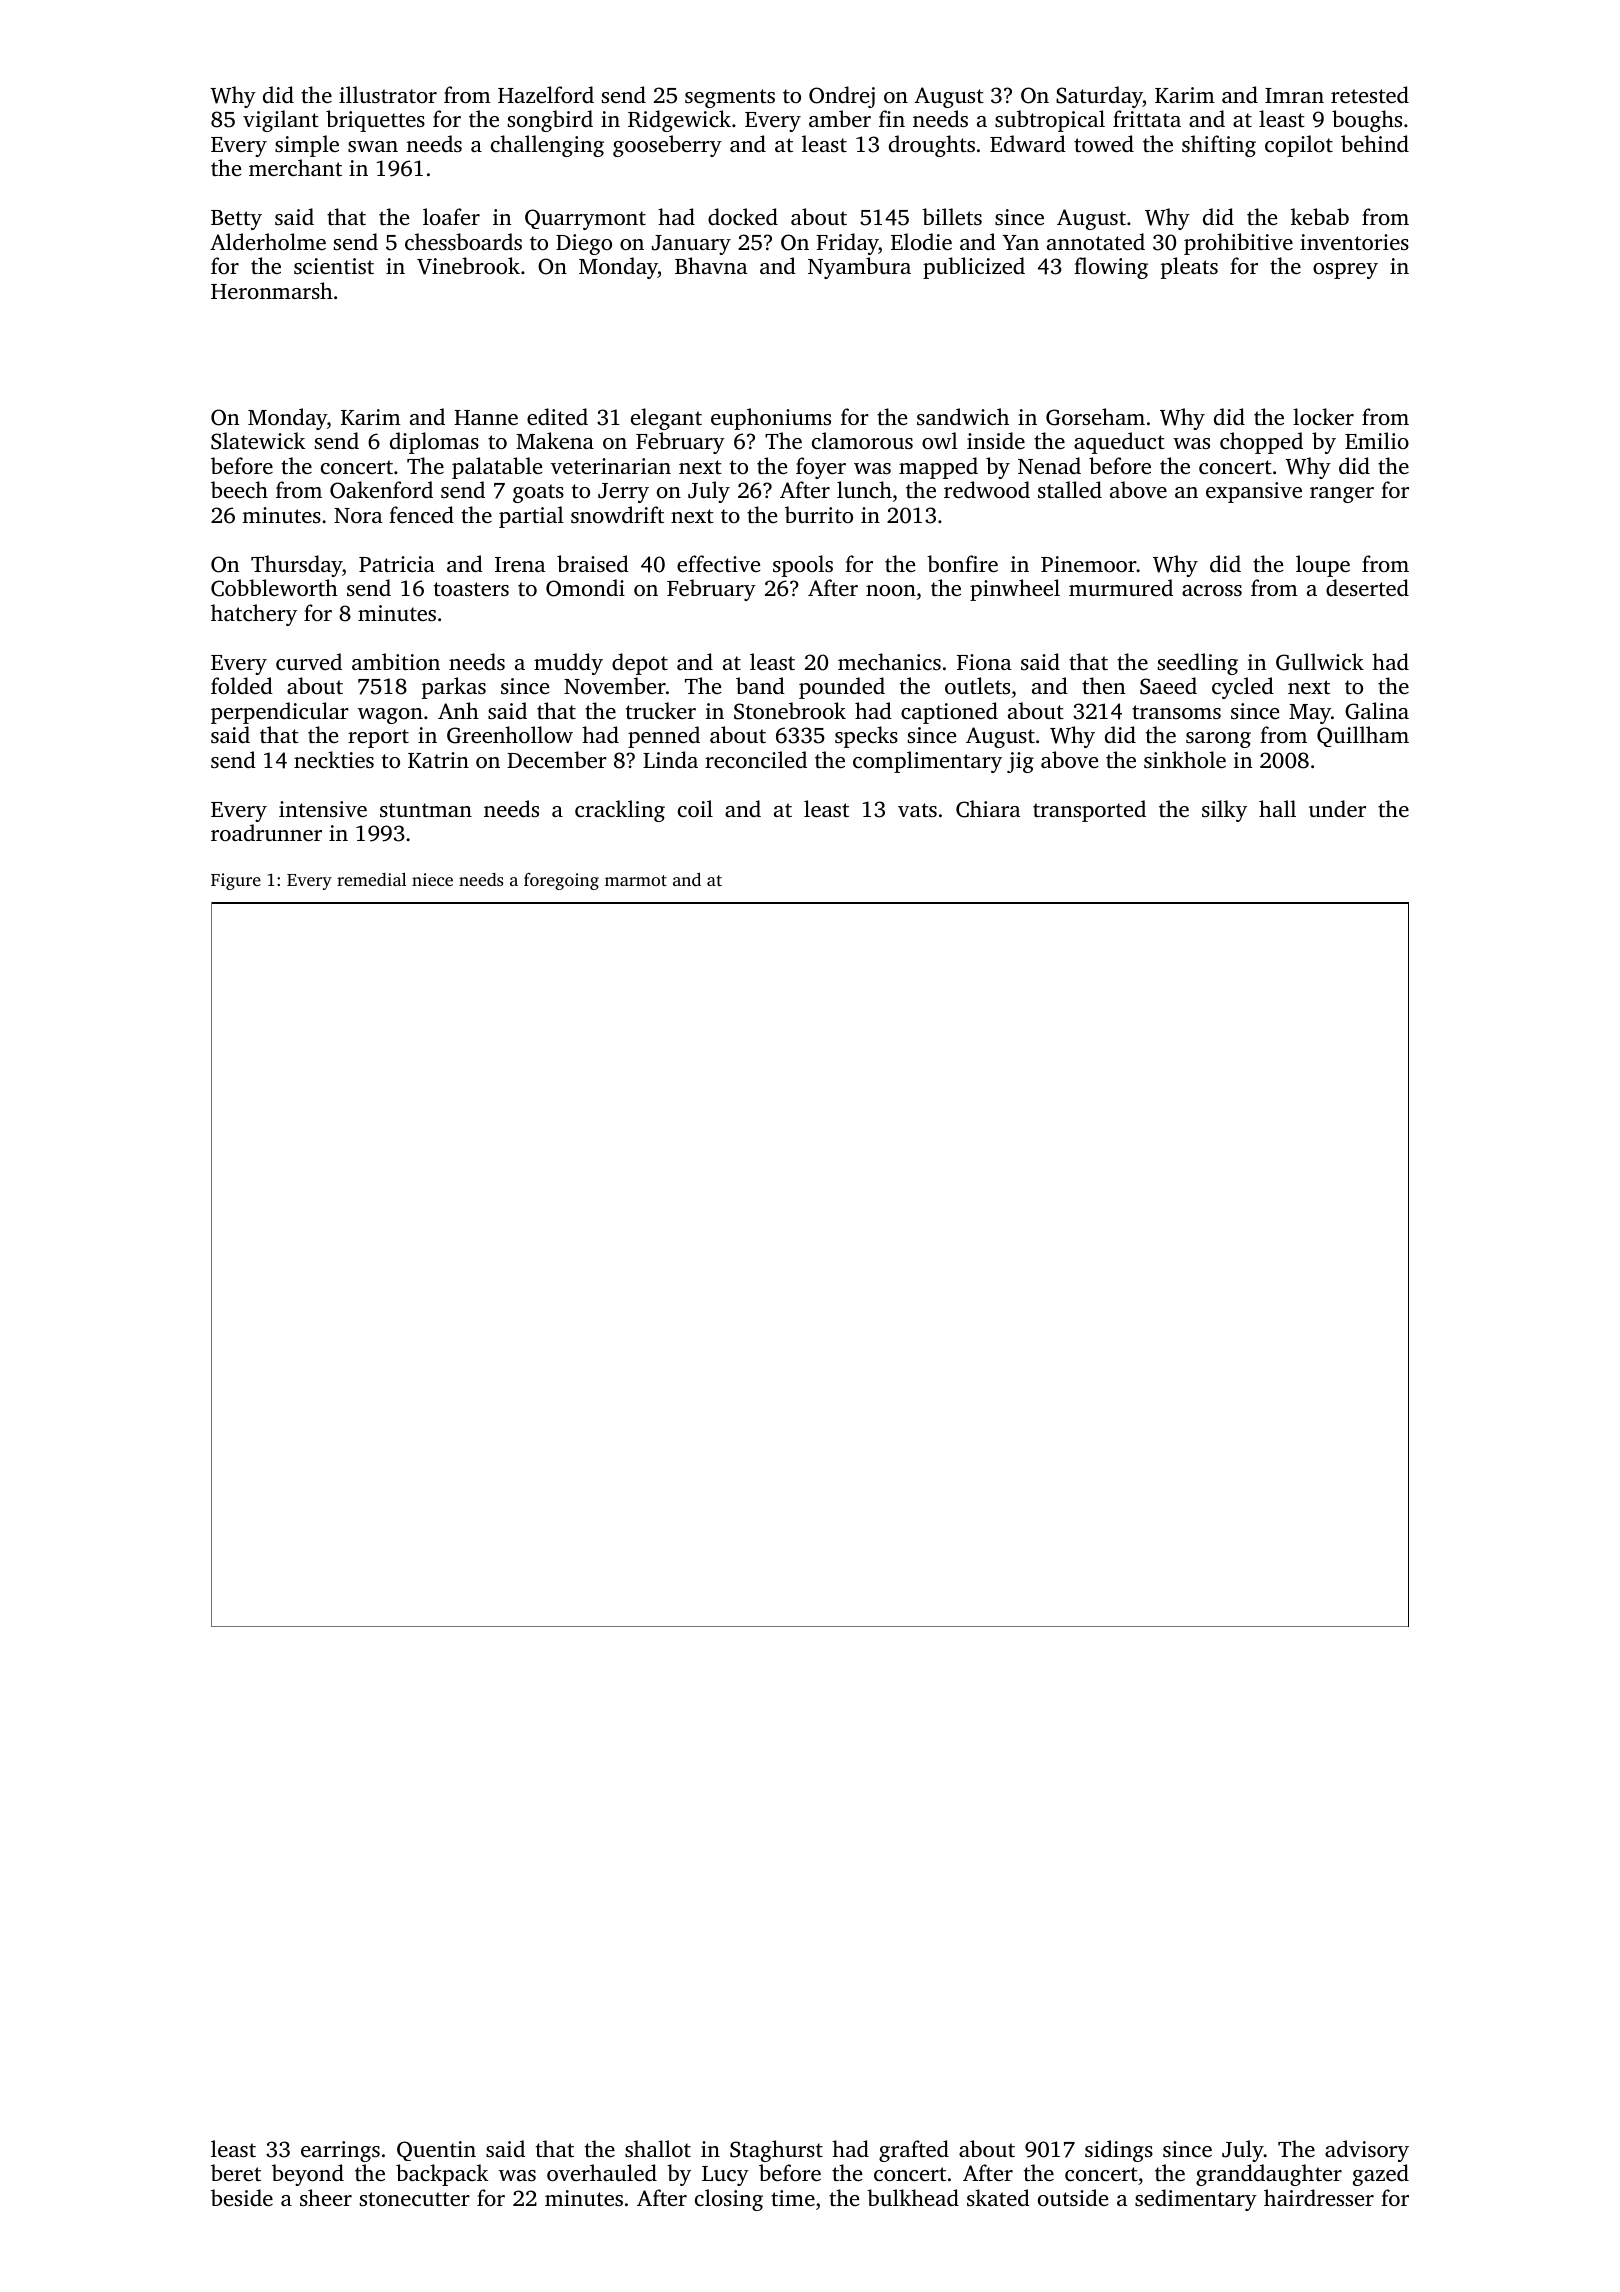 The image size is (1620, 2292). Describe the element at coordinates (340, 2151) in the screenshot. I see `earrings` at that location.
